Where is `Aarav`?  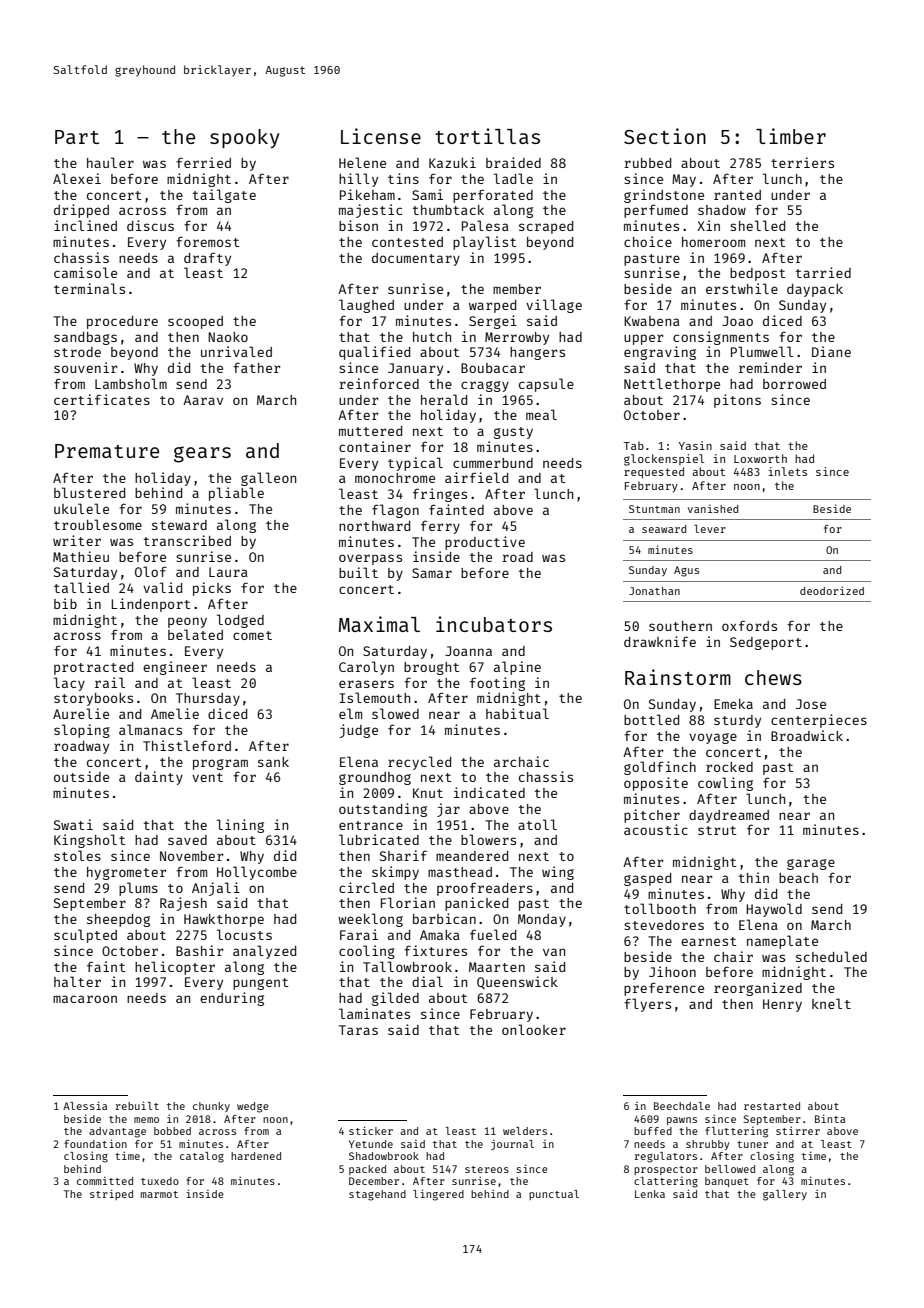
Aarav is located at coordinates (203, 400).
